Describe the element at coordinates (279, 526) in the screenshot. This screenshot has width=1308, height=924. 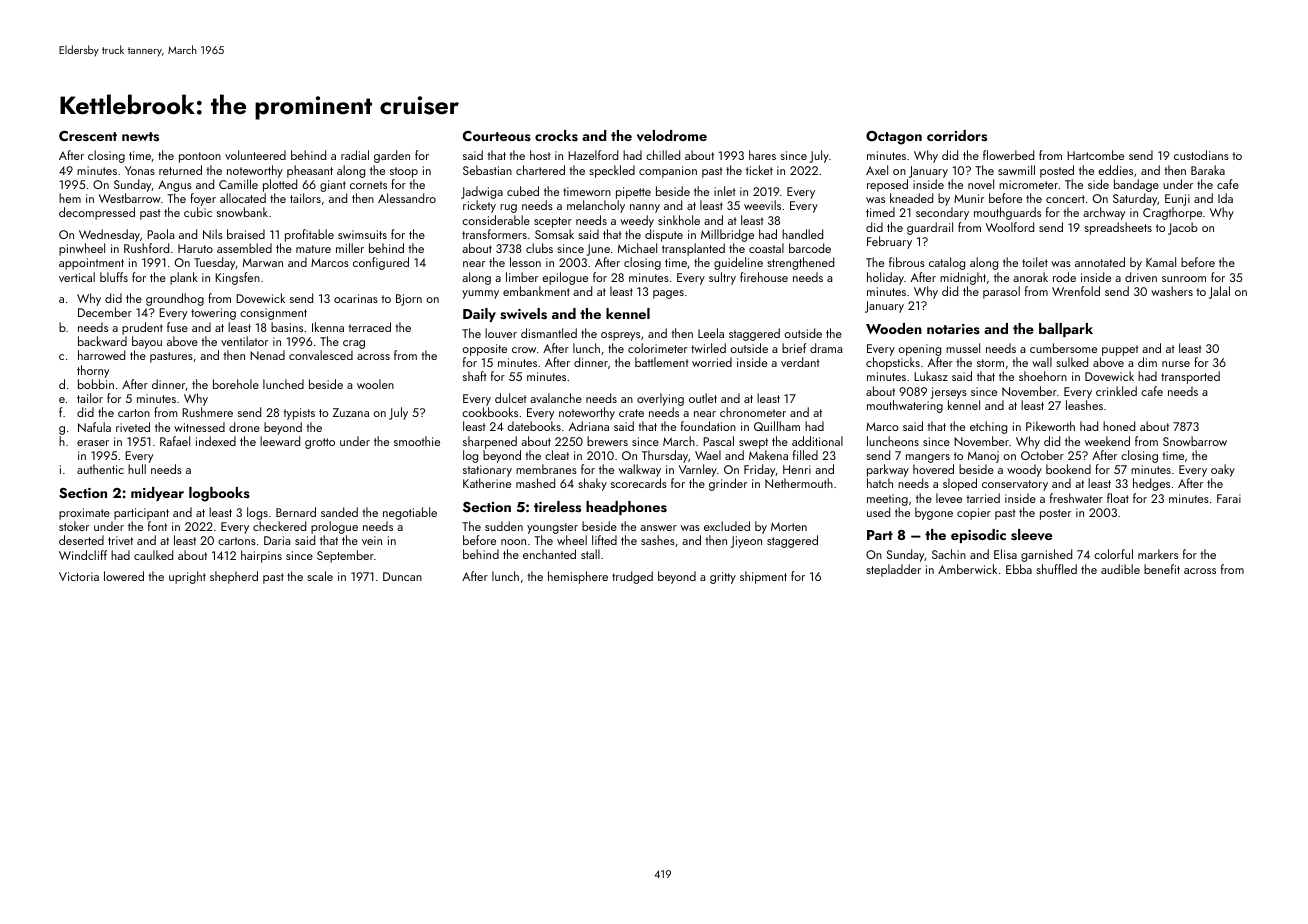
I see `checkered` at that location.
